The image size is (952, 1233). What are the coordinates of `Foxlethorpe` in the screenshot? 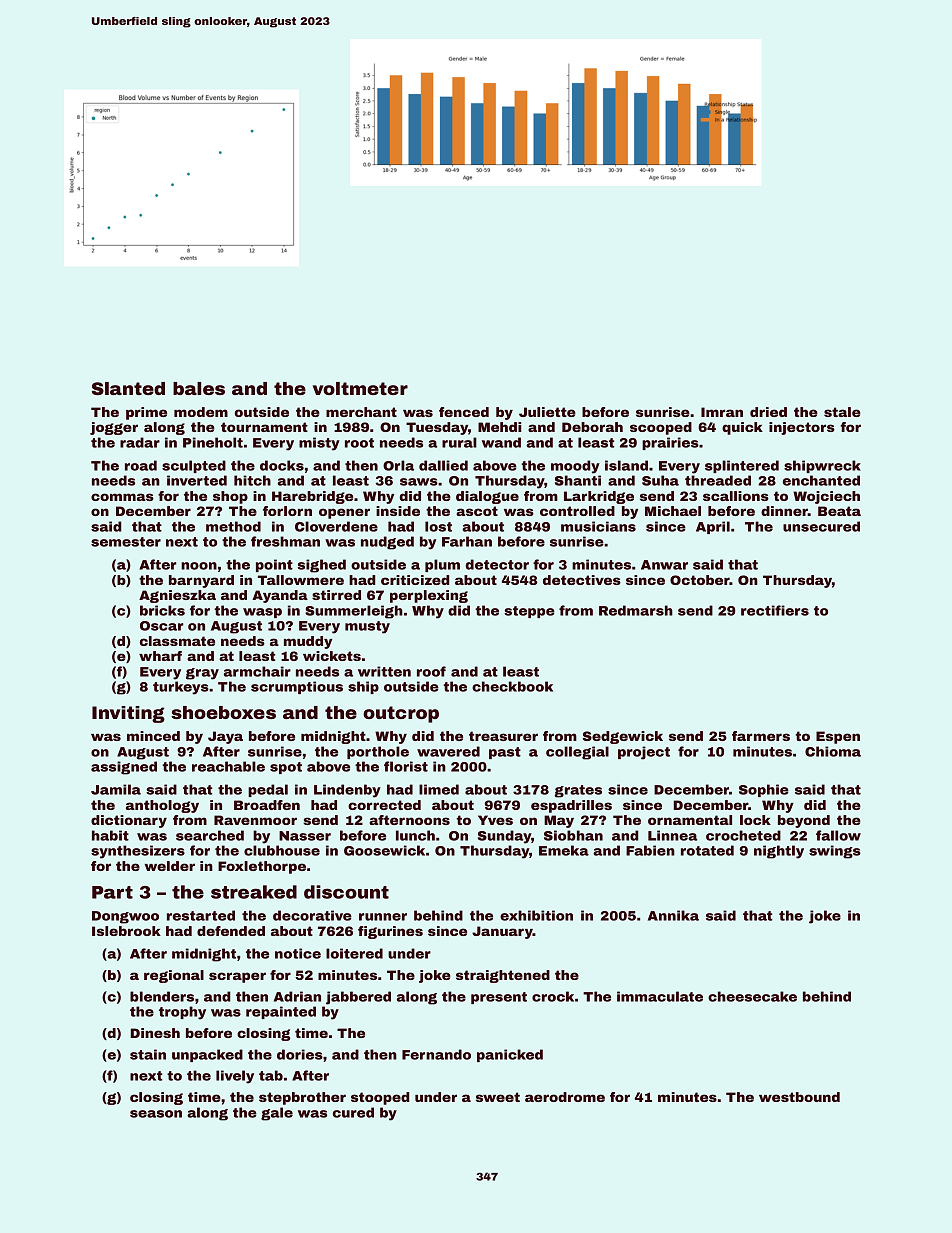 It's located at (262, 867).
